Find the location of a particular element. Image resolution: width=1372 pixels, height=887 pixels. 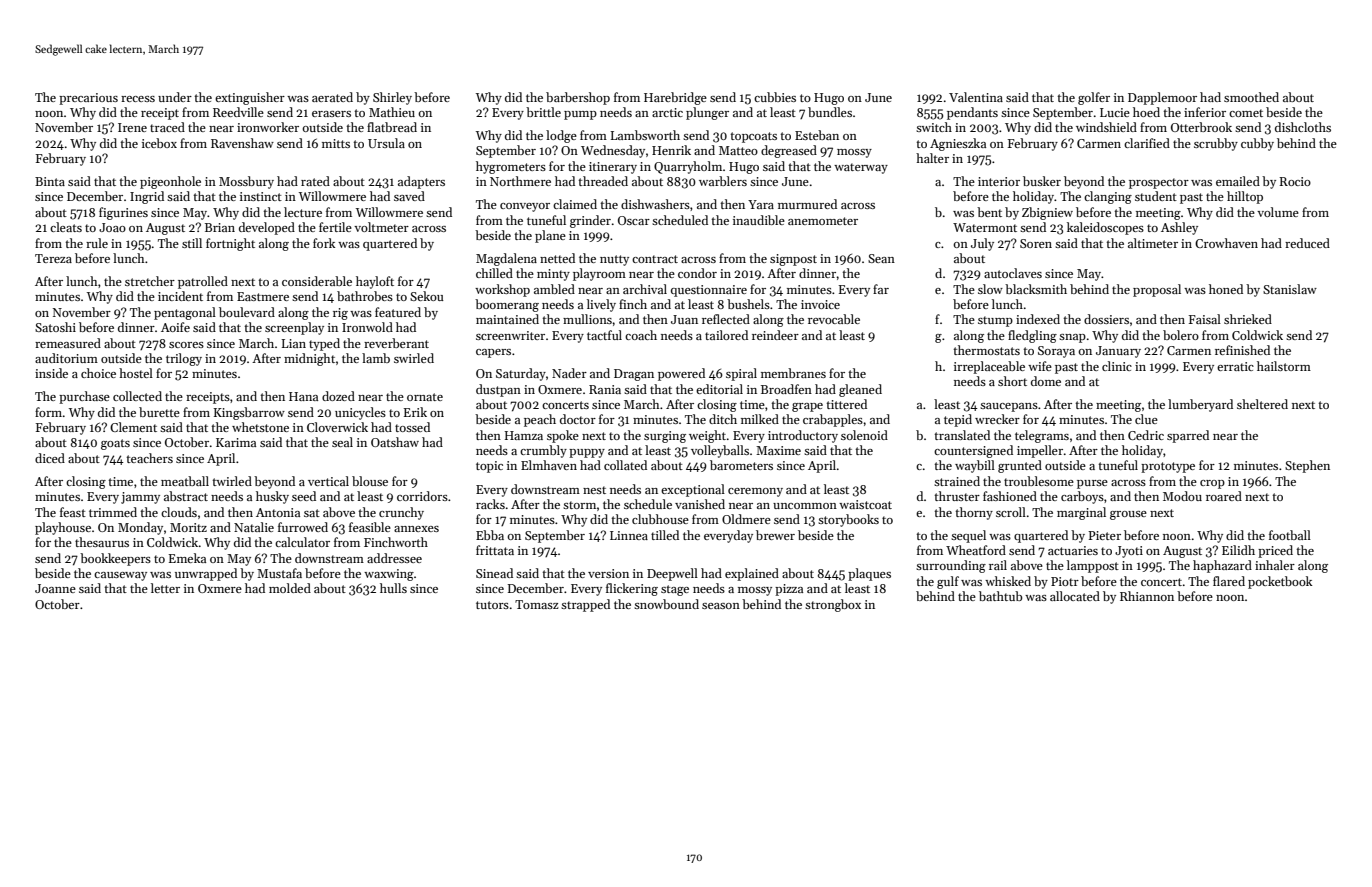

version is located at coordinates (608, 573).
